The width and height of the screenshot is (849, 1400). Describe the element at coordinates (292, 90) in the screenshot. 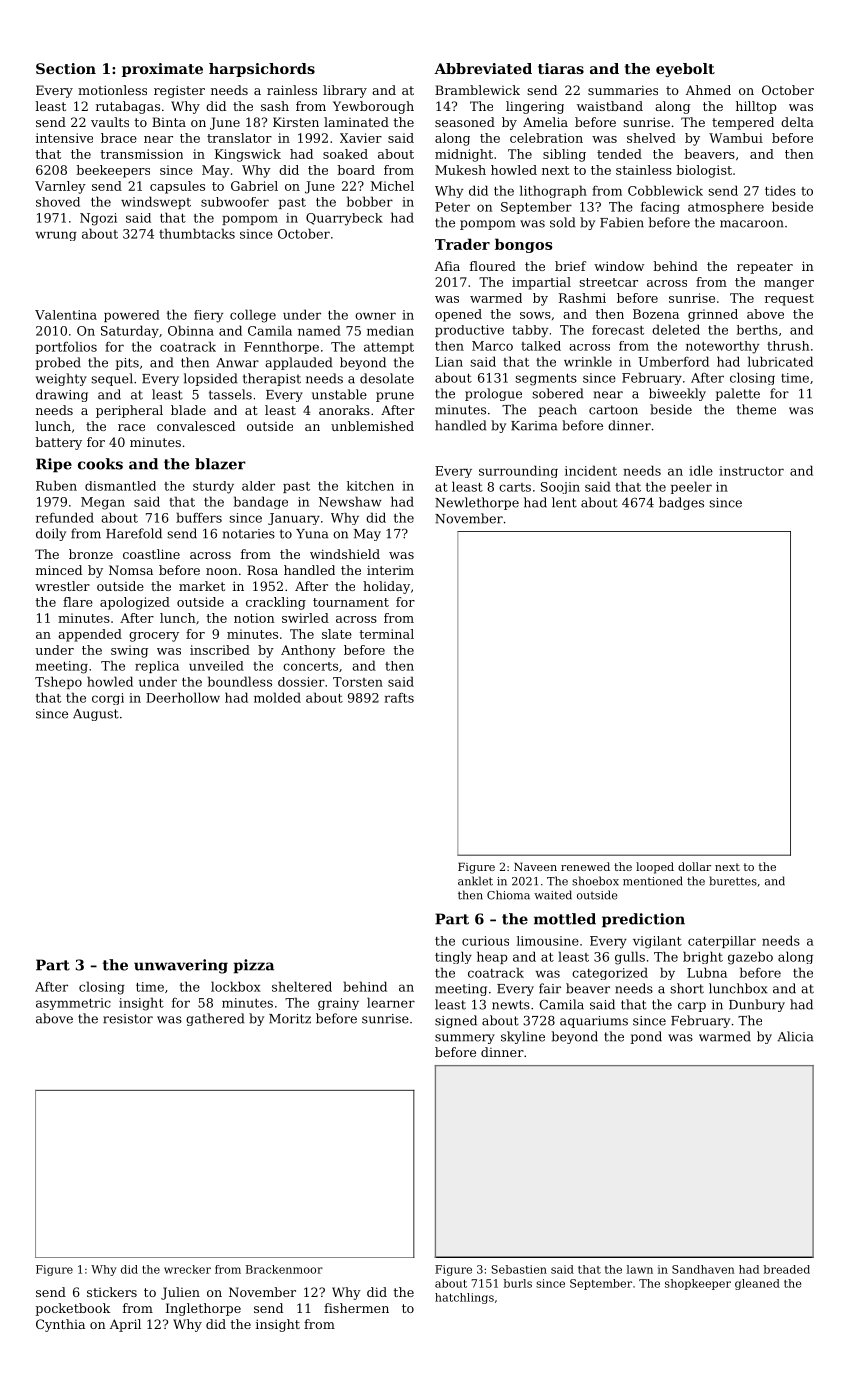

I see `rainless` at that location.
